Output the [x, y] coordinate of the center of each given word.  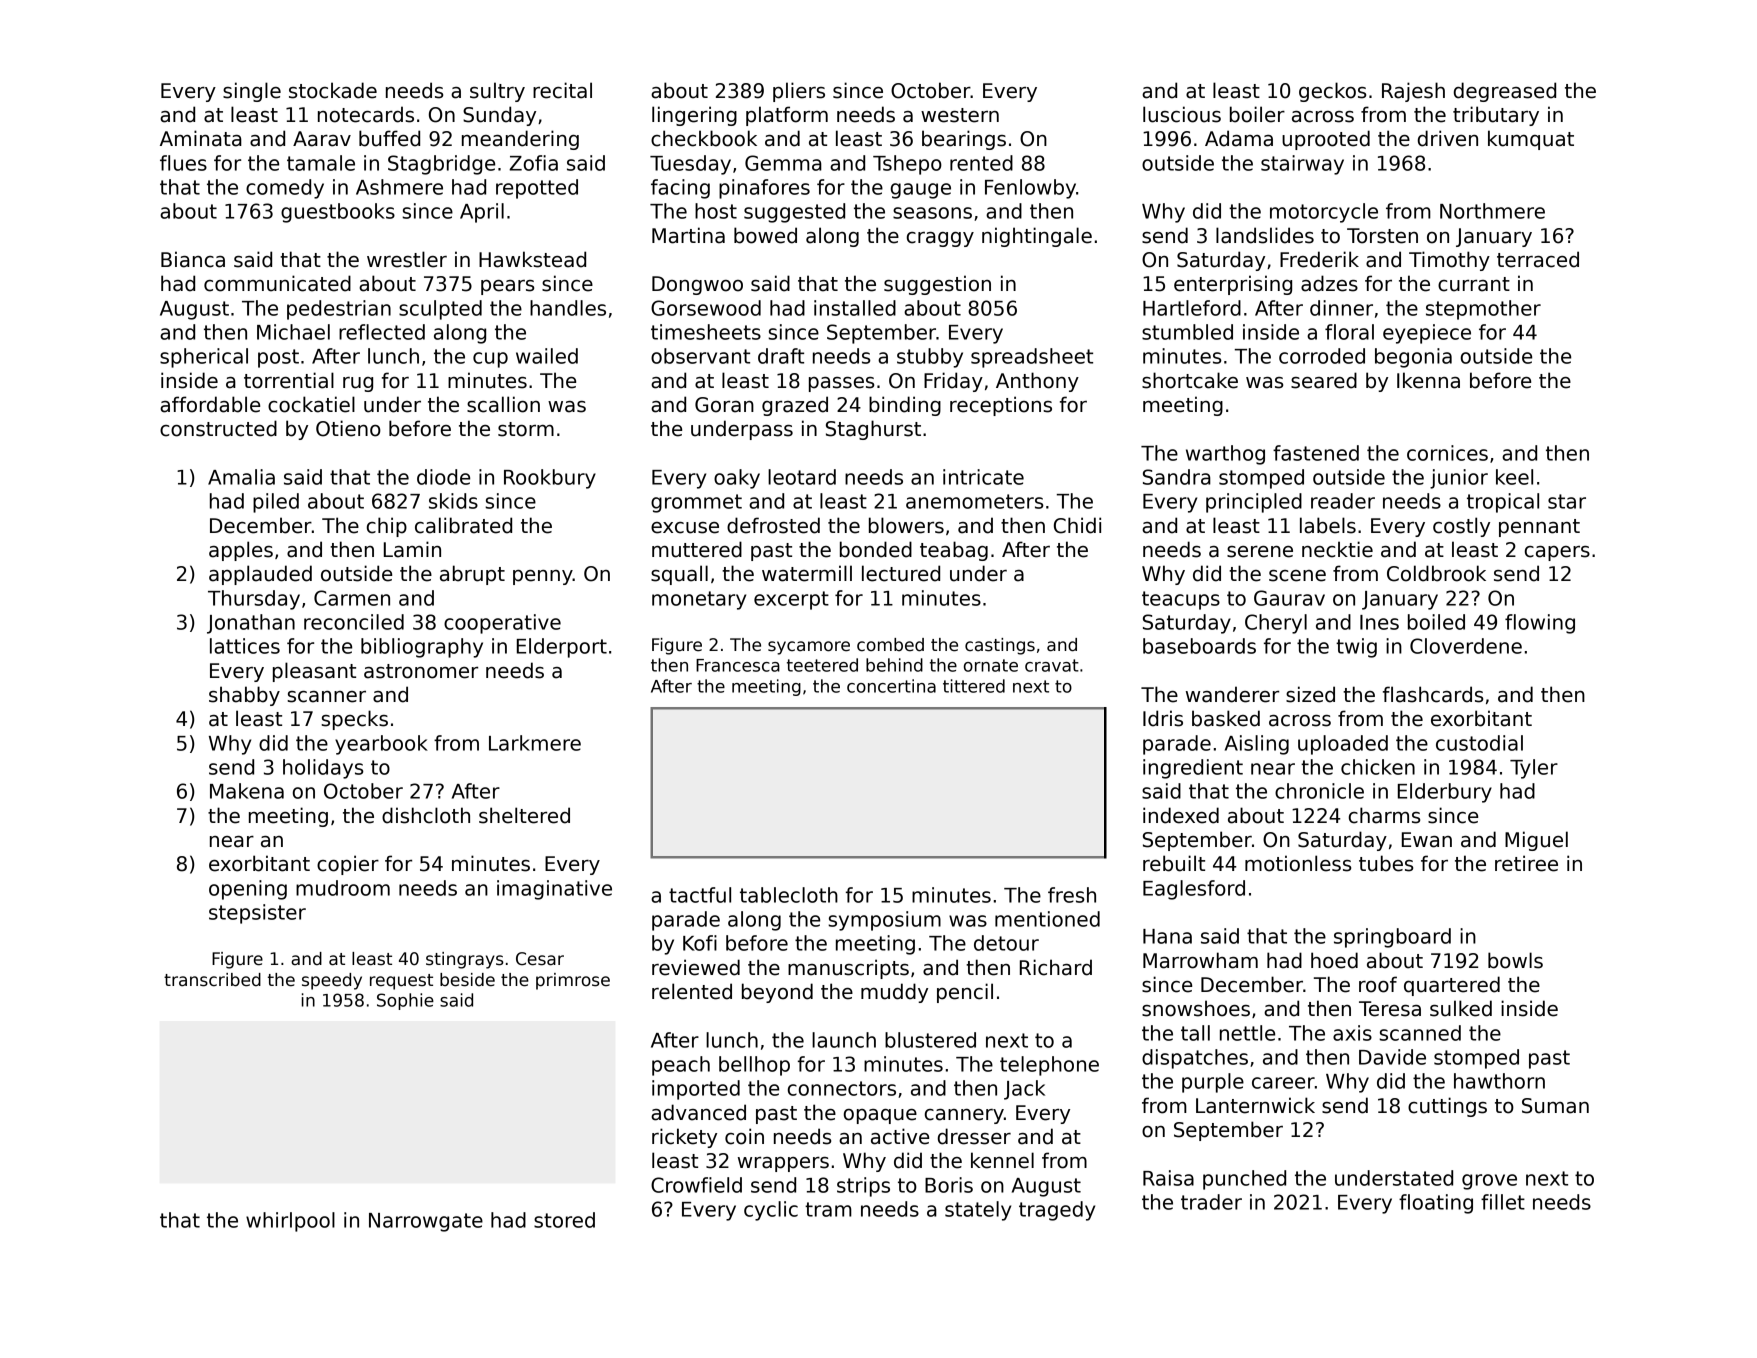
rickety [684, 1138]
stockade [333, 90]
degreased [1505, 92]
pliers [799, 92]
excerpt [791, 600]
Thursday [254, 600]
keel [1514, 477]
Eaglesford [1194, 890]
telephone [1049, 1066]
